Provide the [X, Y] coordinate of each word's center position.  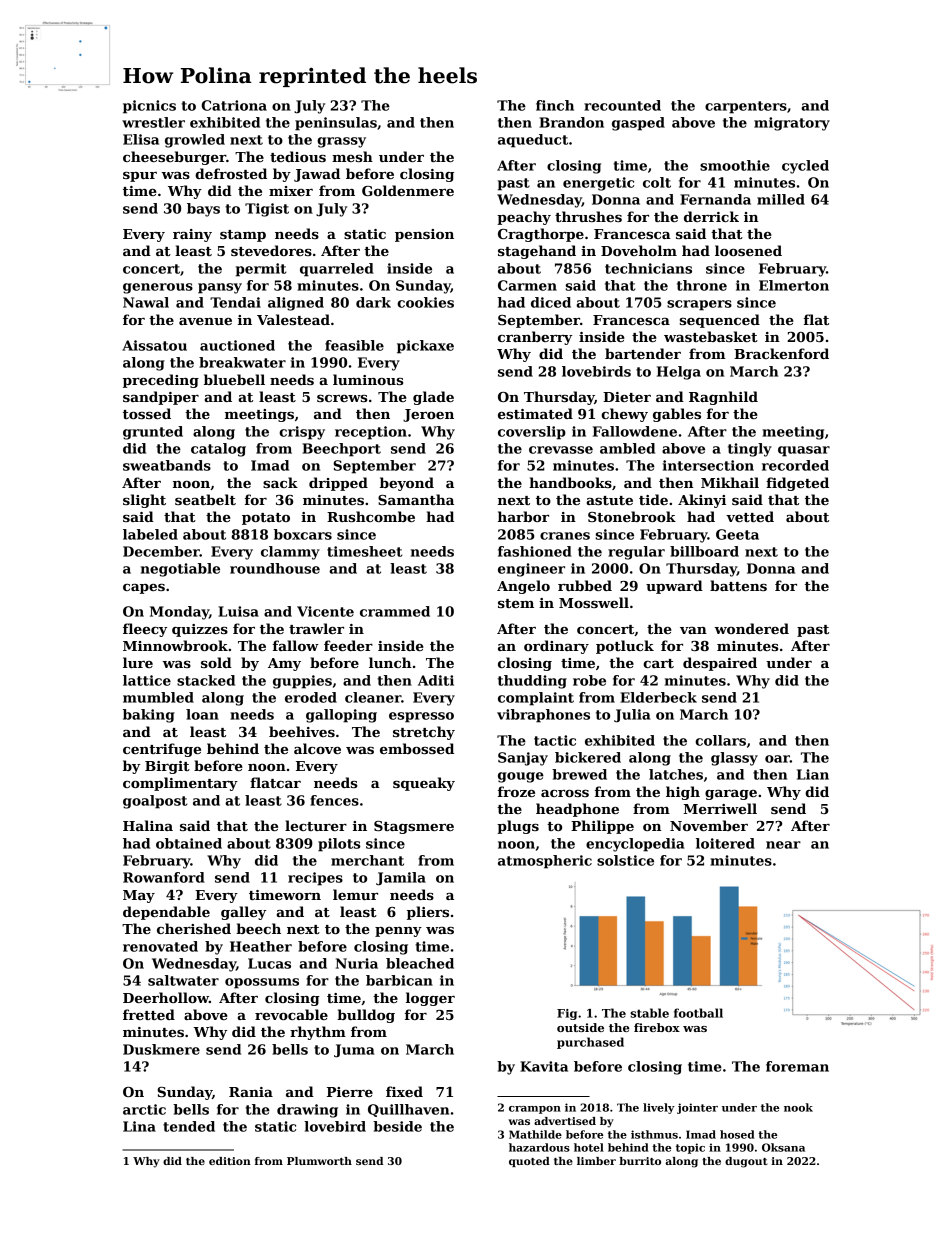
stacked [206, 680]
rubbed [585, 585]
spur [140, 177]
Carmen [527, 285]
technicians [648, 268]
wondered [751, 628]
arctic [144, 1109]
